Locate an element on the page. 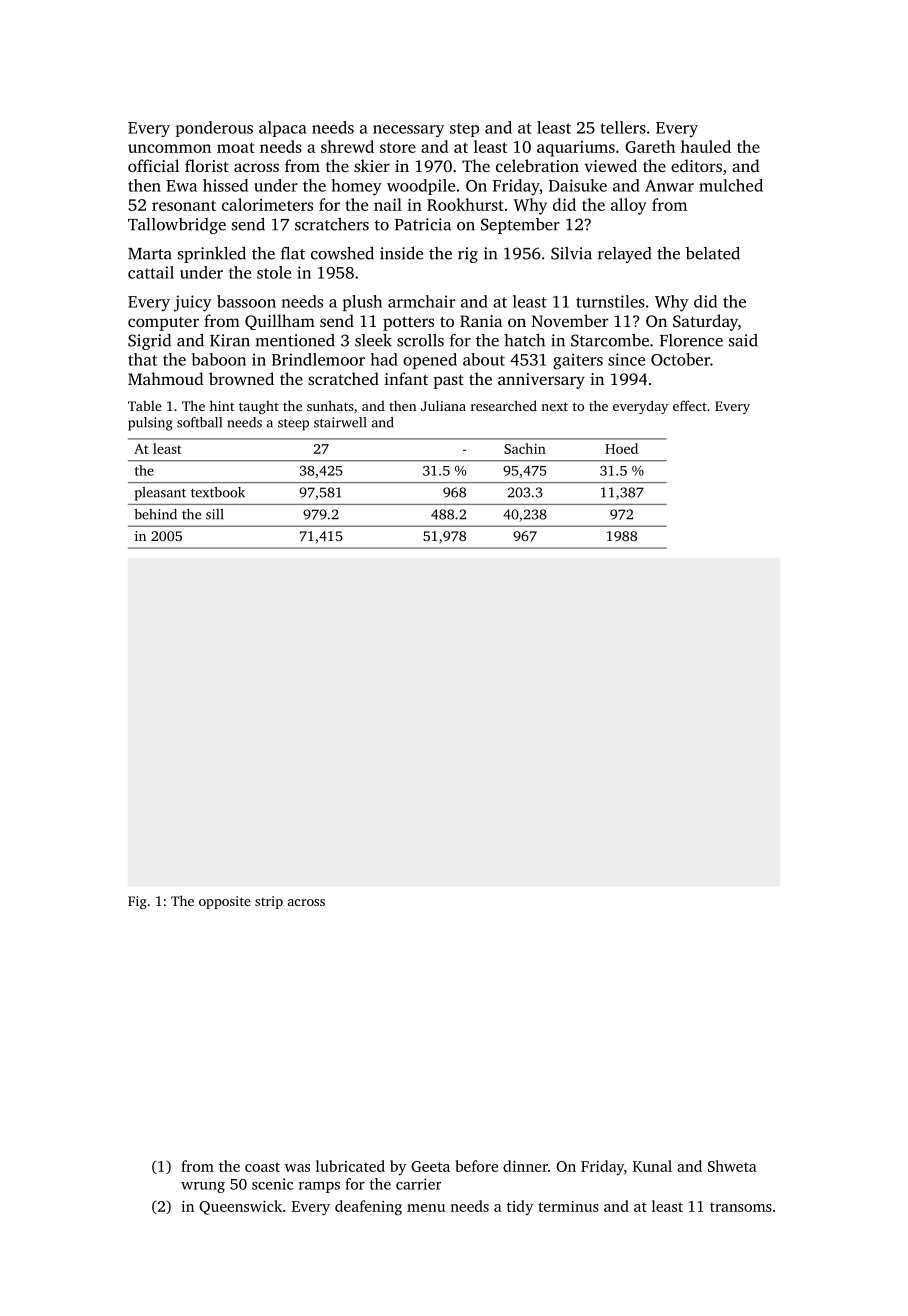 This document has height=1316, width=908. Hoed is located at coordinates (621, 448).
